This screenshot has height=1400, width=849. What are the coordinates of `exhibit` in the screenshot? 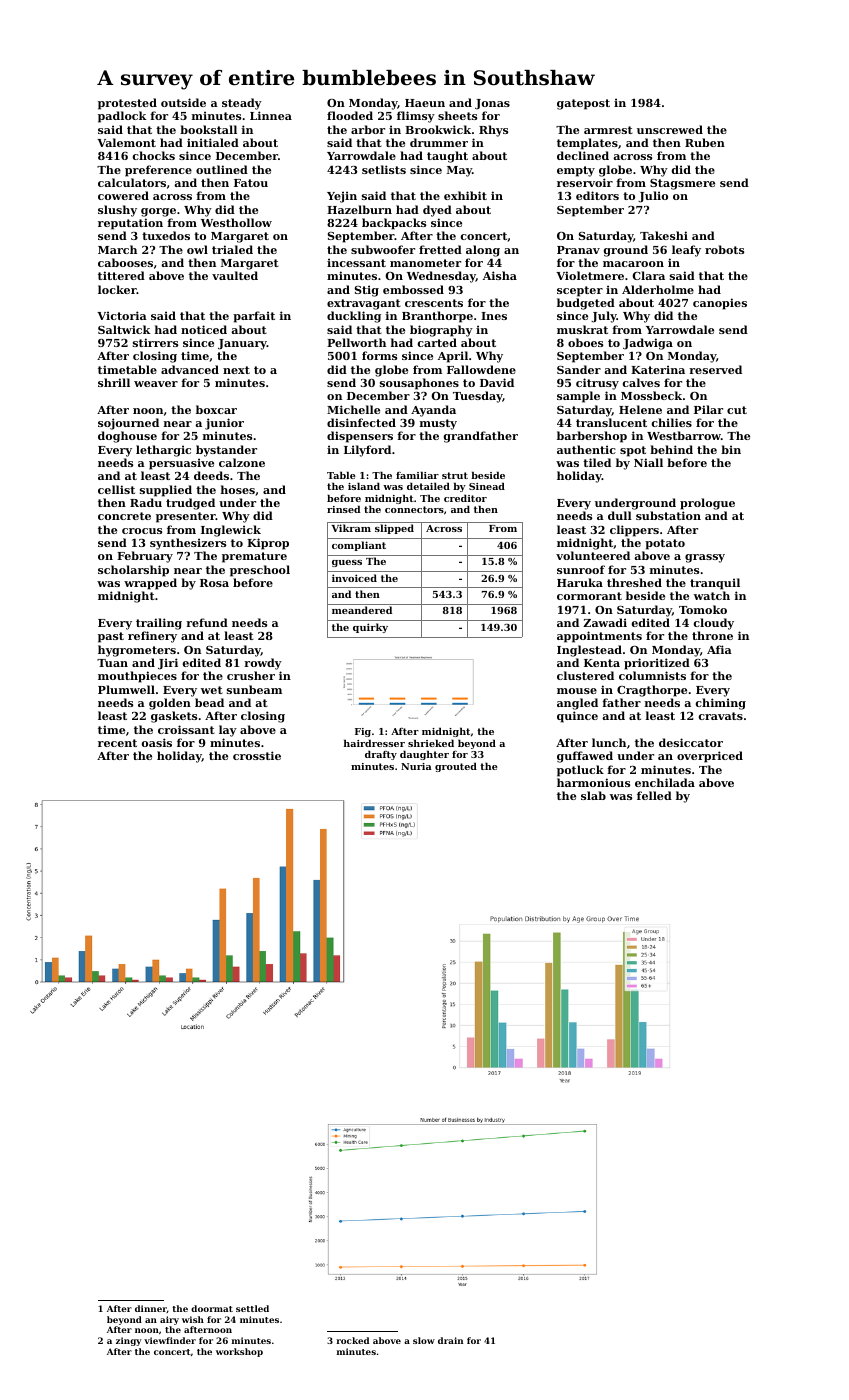 It's located at (465, 195).
